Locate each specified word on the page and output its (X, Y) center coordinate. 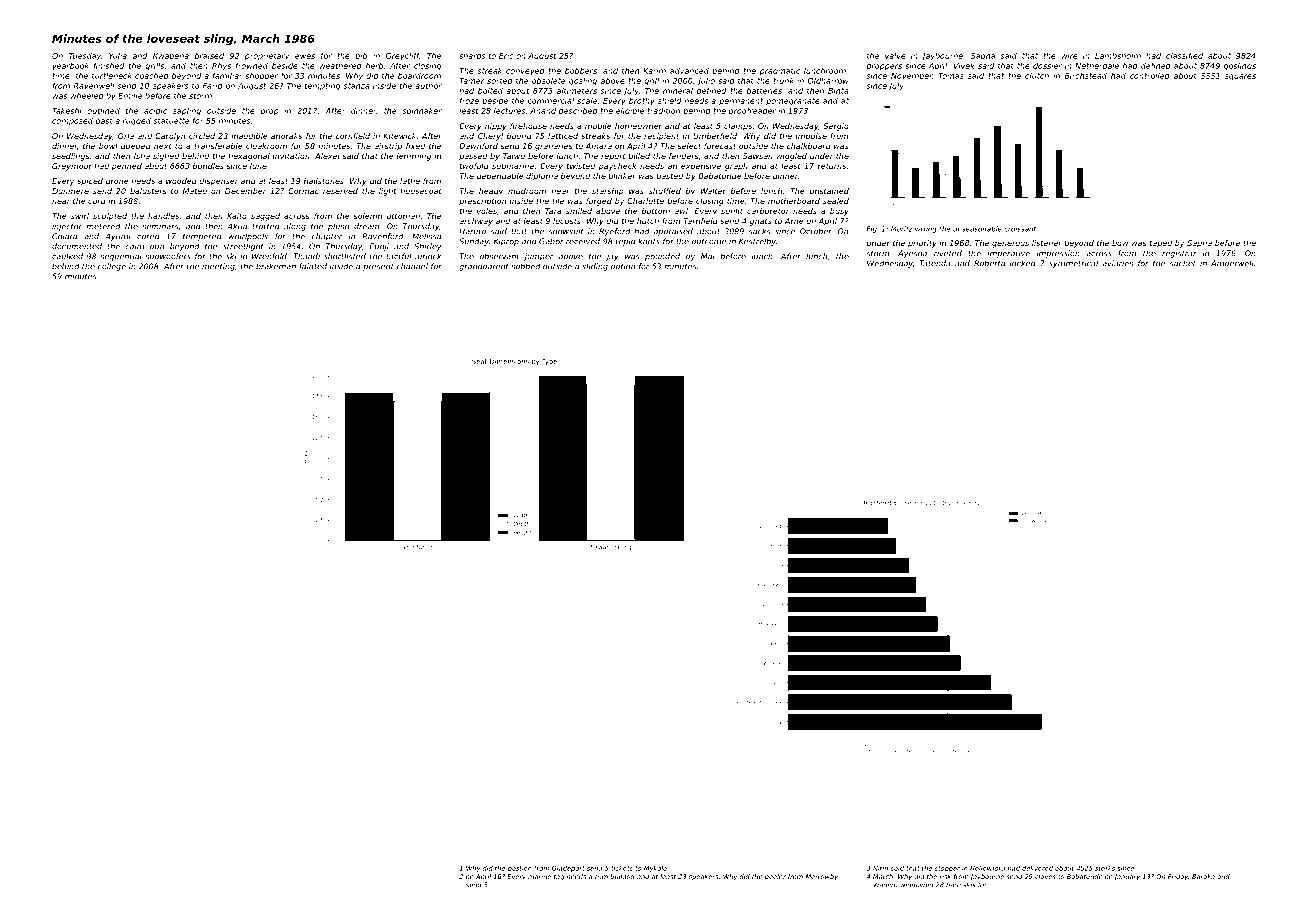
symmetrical (1073, 264)
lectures (509, 111)
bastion (520, 868)
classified (1184, 56)
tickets (622, 868)
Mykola (655, 869)
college (112, 267)
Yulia (118, 56)
